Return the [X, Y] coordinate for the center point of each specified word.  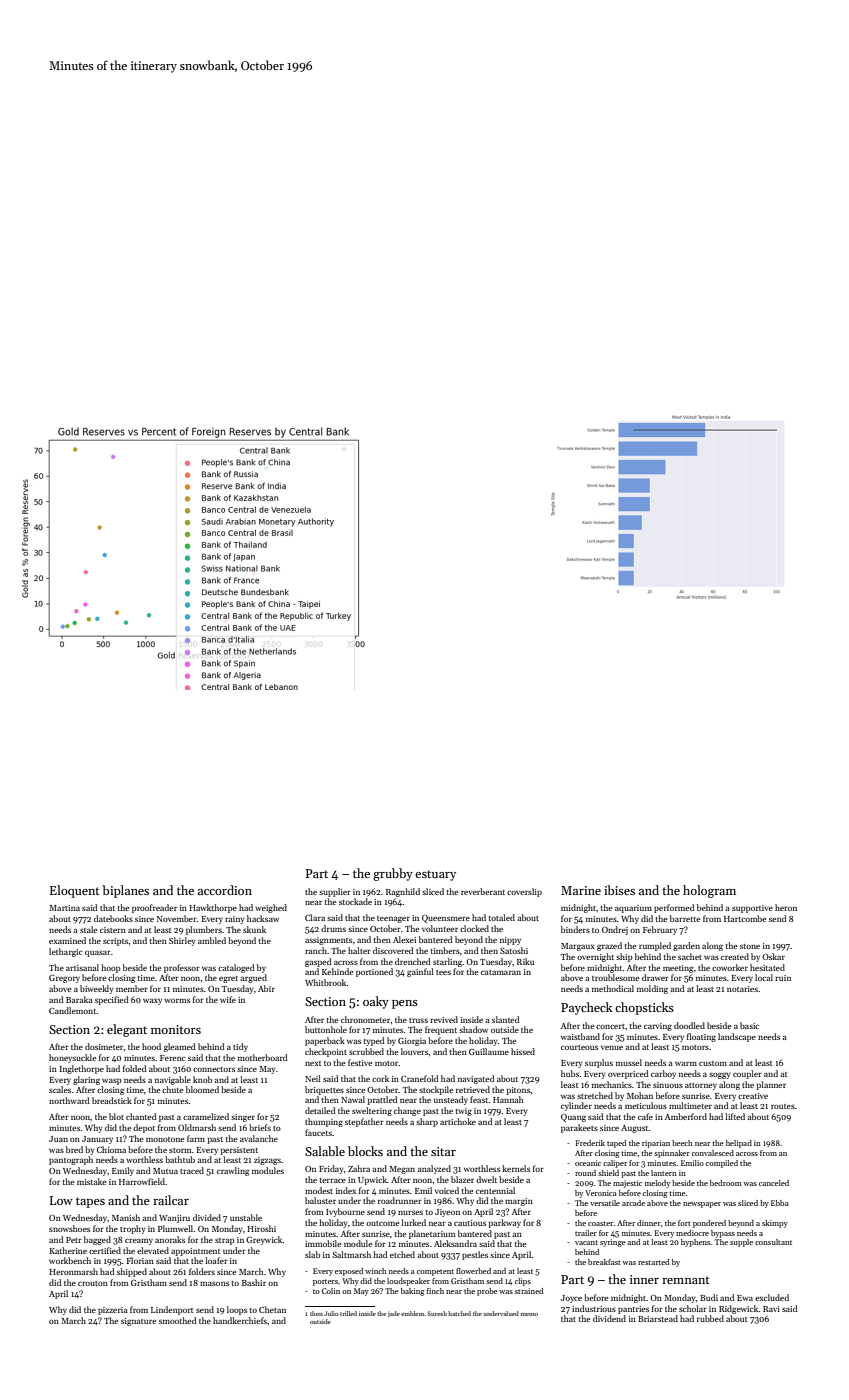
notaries [742, 989]
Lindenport [172, 1310]
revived [444, 1019]
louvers [415, 1051]
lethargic [66, 952]
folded [135, 1068]
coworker [730, 967]
